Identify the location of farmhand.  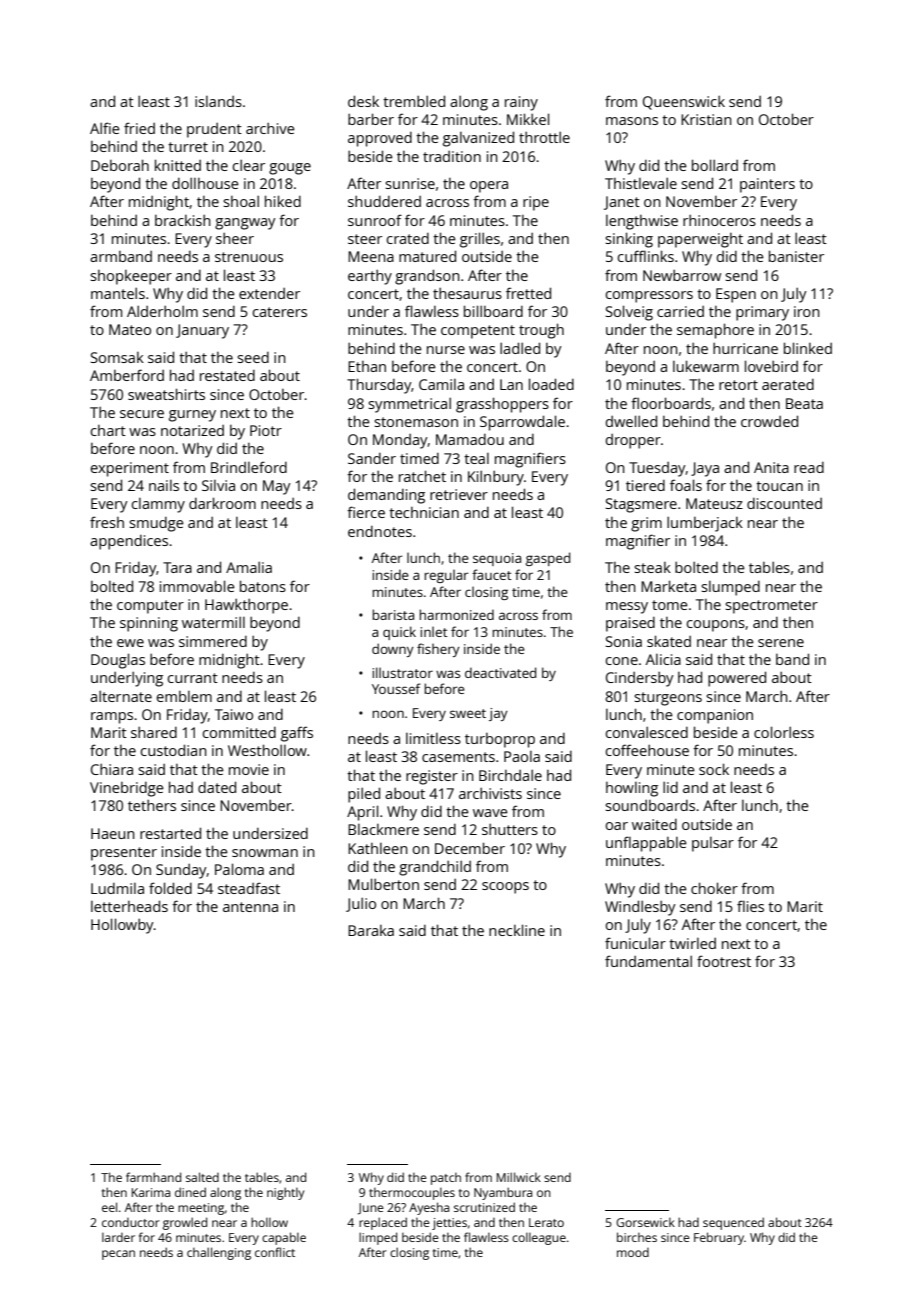
(153, 1177).
